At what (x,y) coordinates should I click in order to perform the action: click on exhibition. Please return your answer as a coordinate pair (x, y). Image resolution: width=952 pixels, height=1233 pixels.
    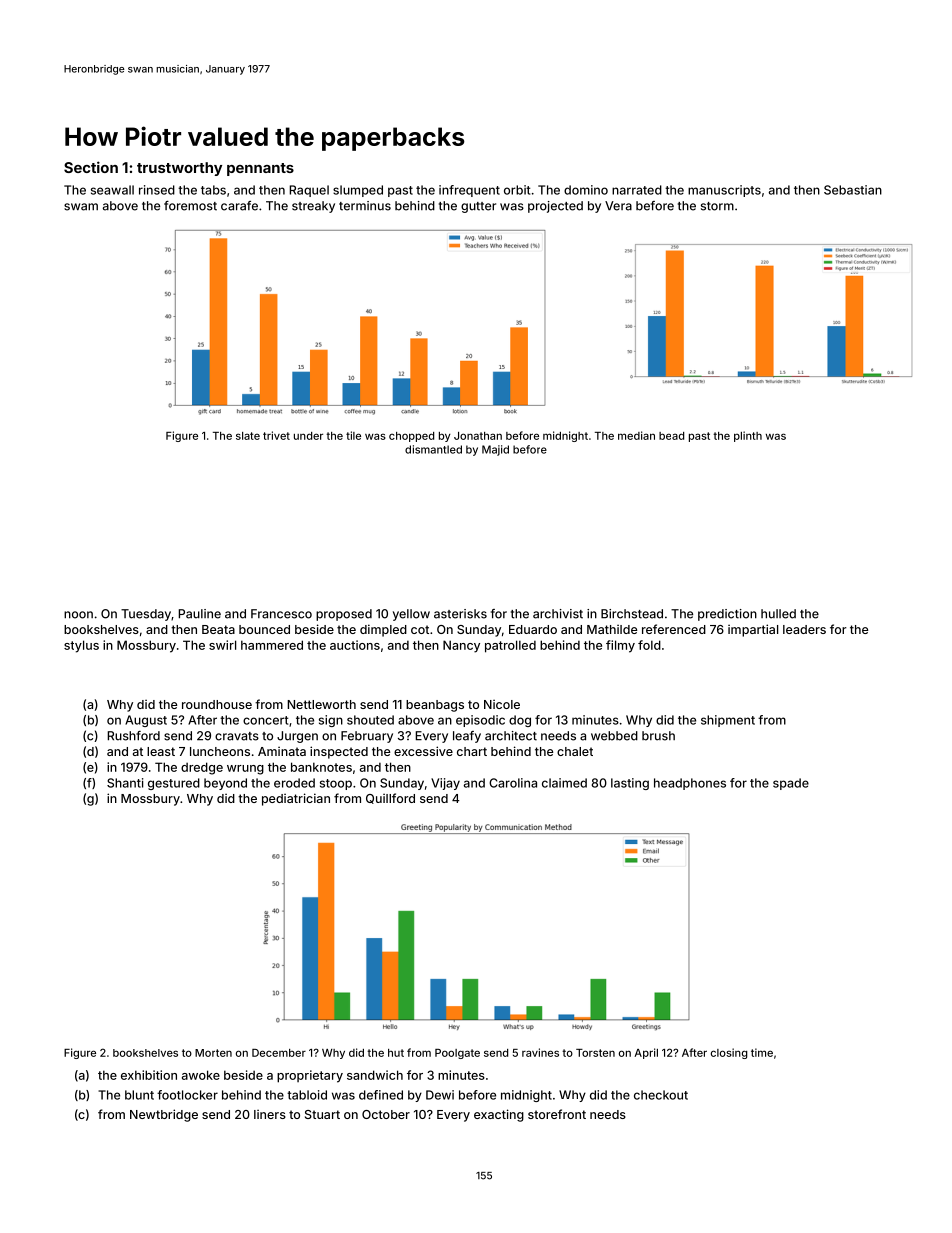
    Looking at the image, I should click on (149, 1075).
